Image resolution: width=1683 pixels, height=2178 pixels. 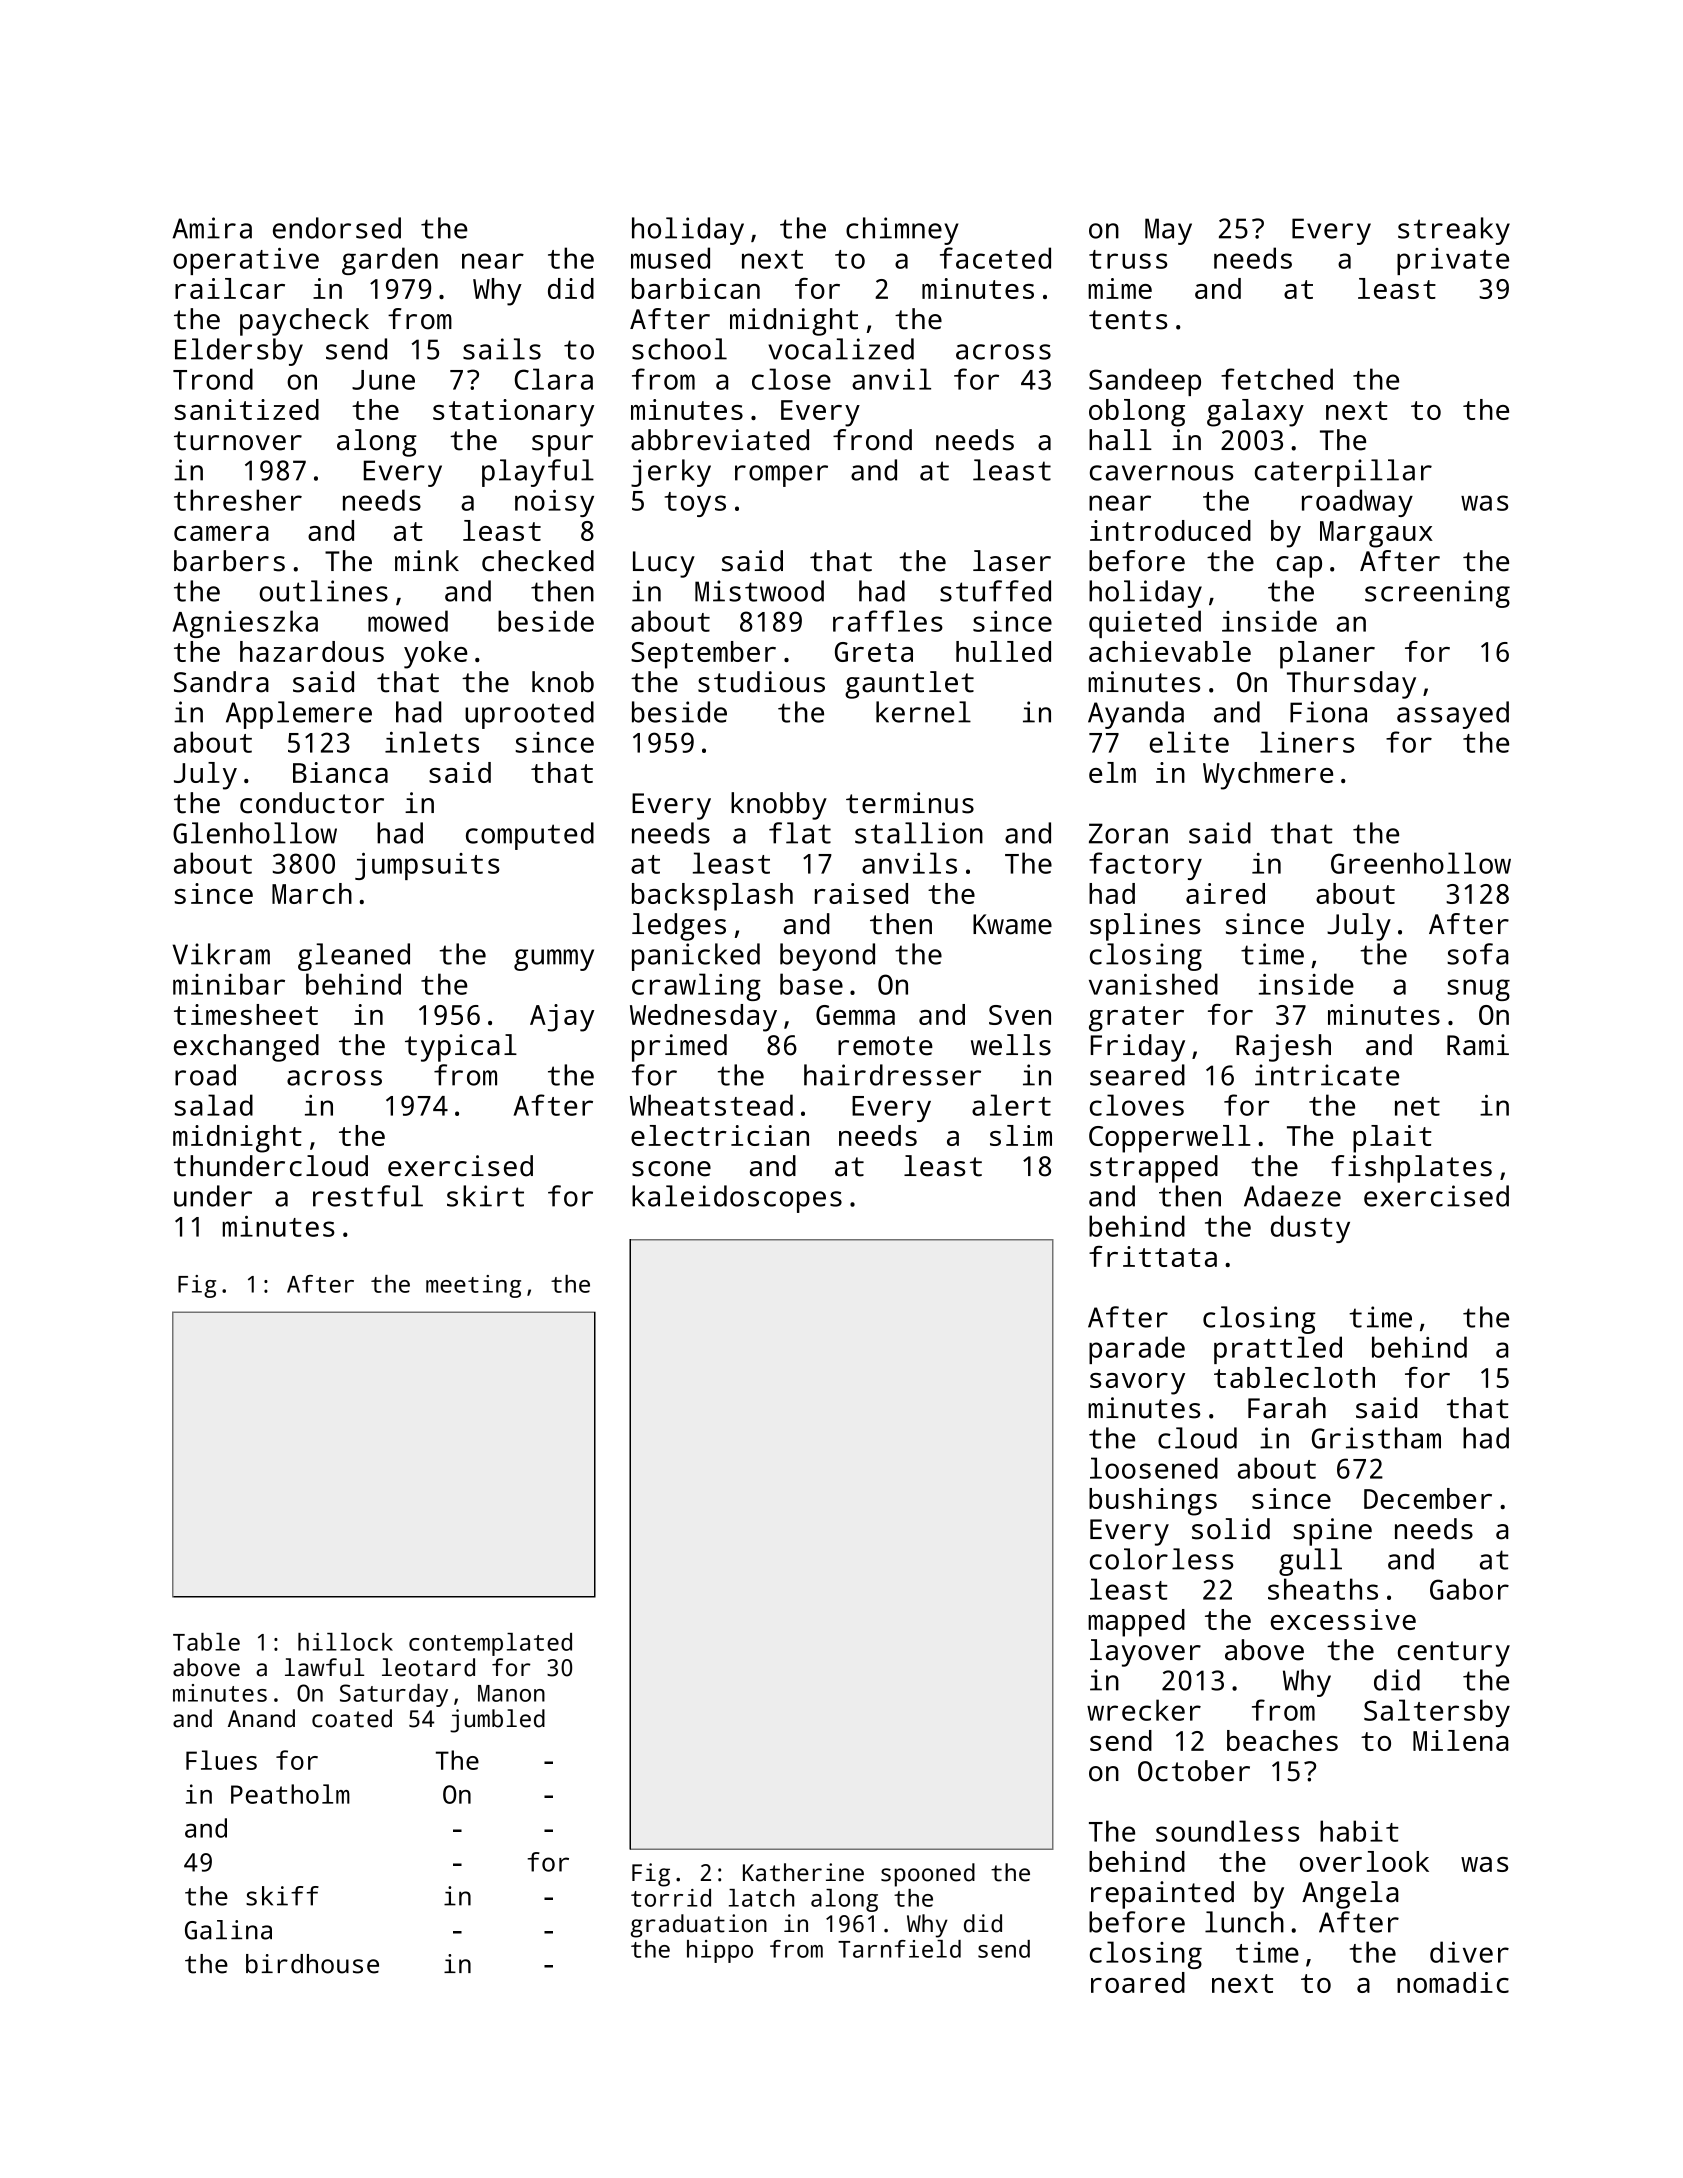 What do you see at coordinates (910, 803) in the screenshot?
I see `terminus` at bounding box center [910, 803].
